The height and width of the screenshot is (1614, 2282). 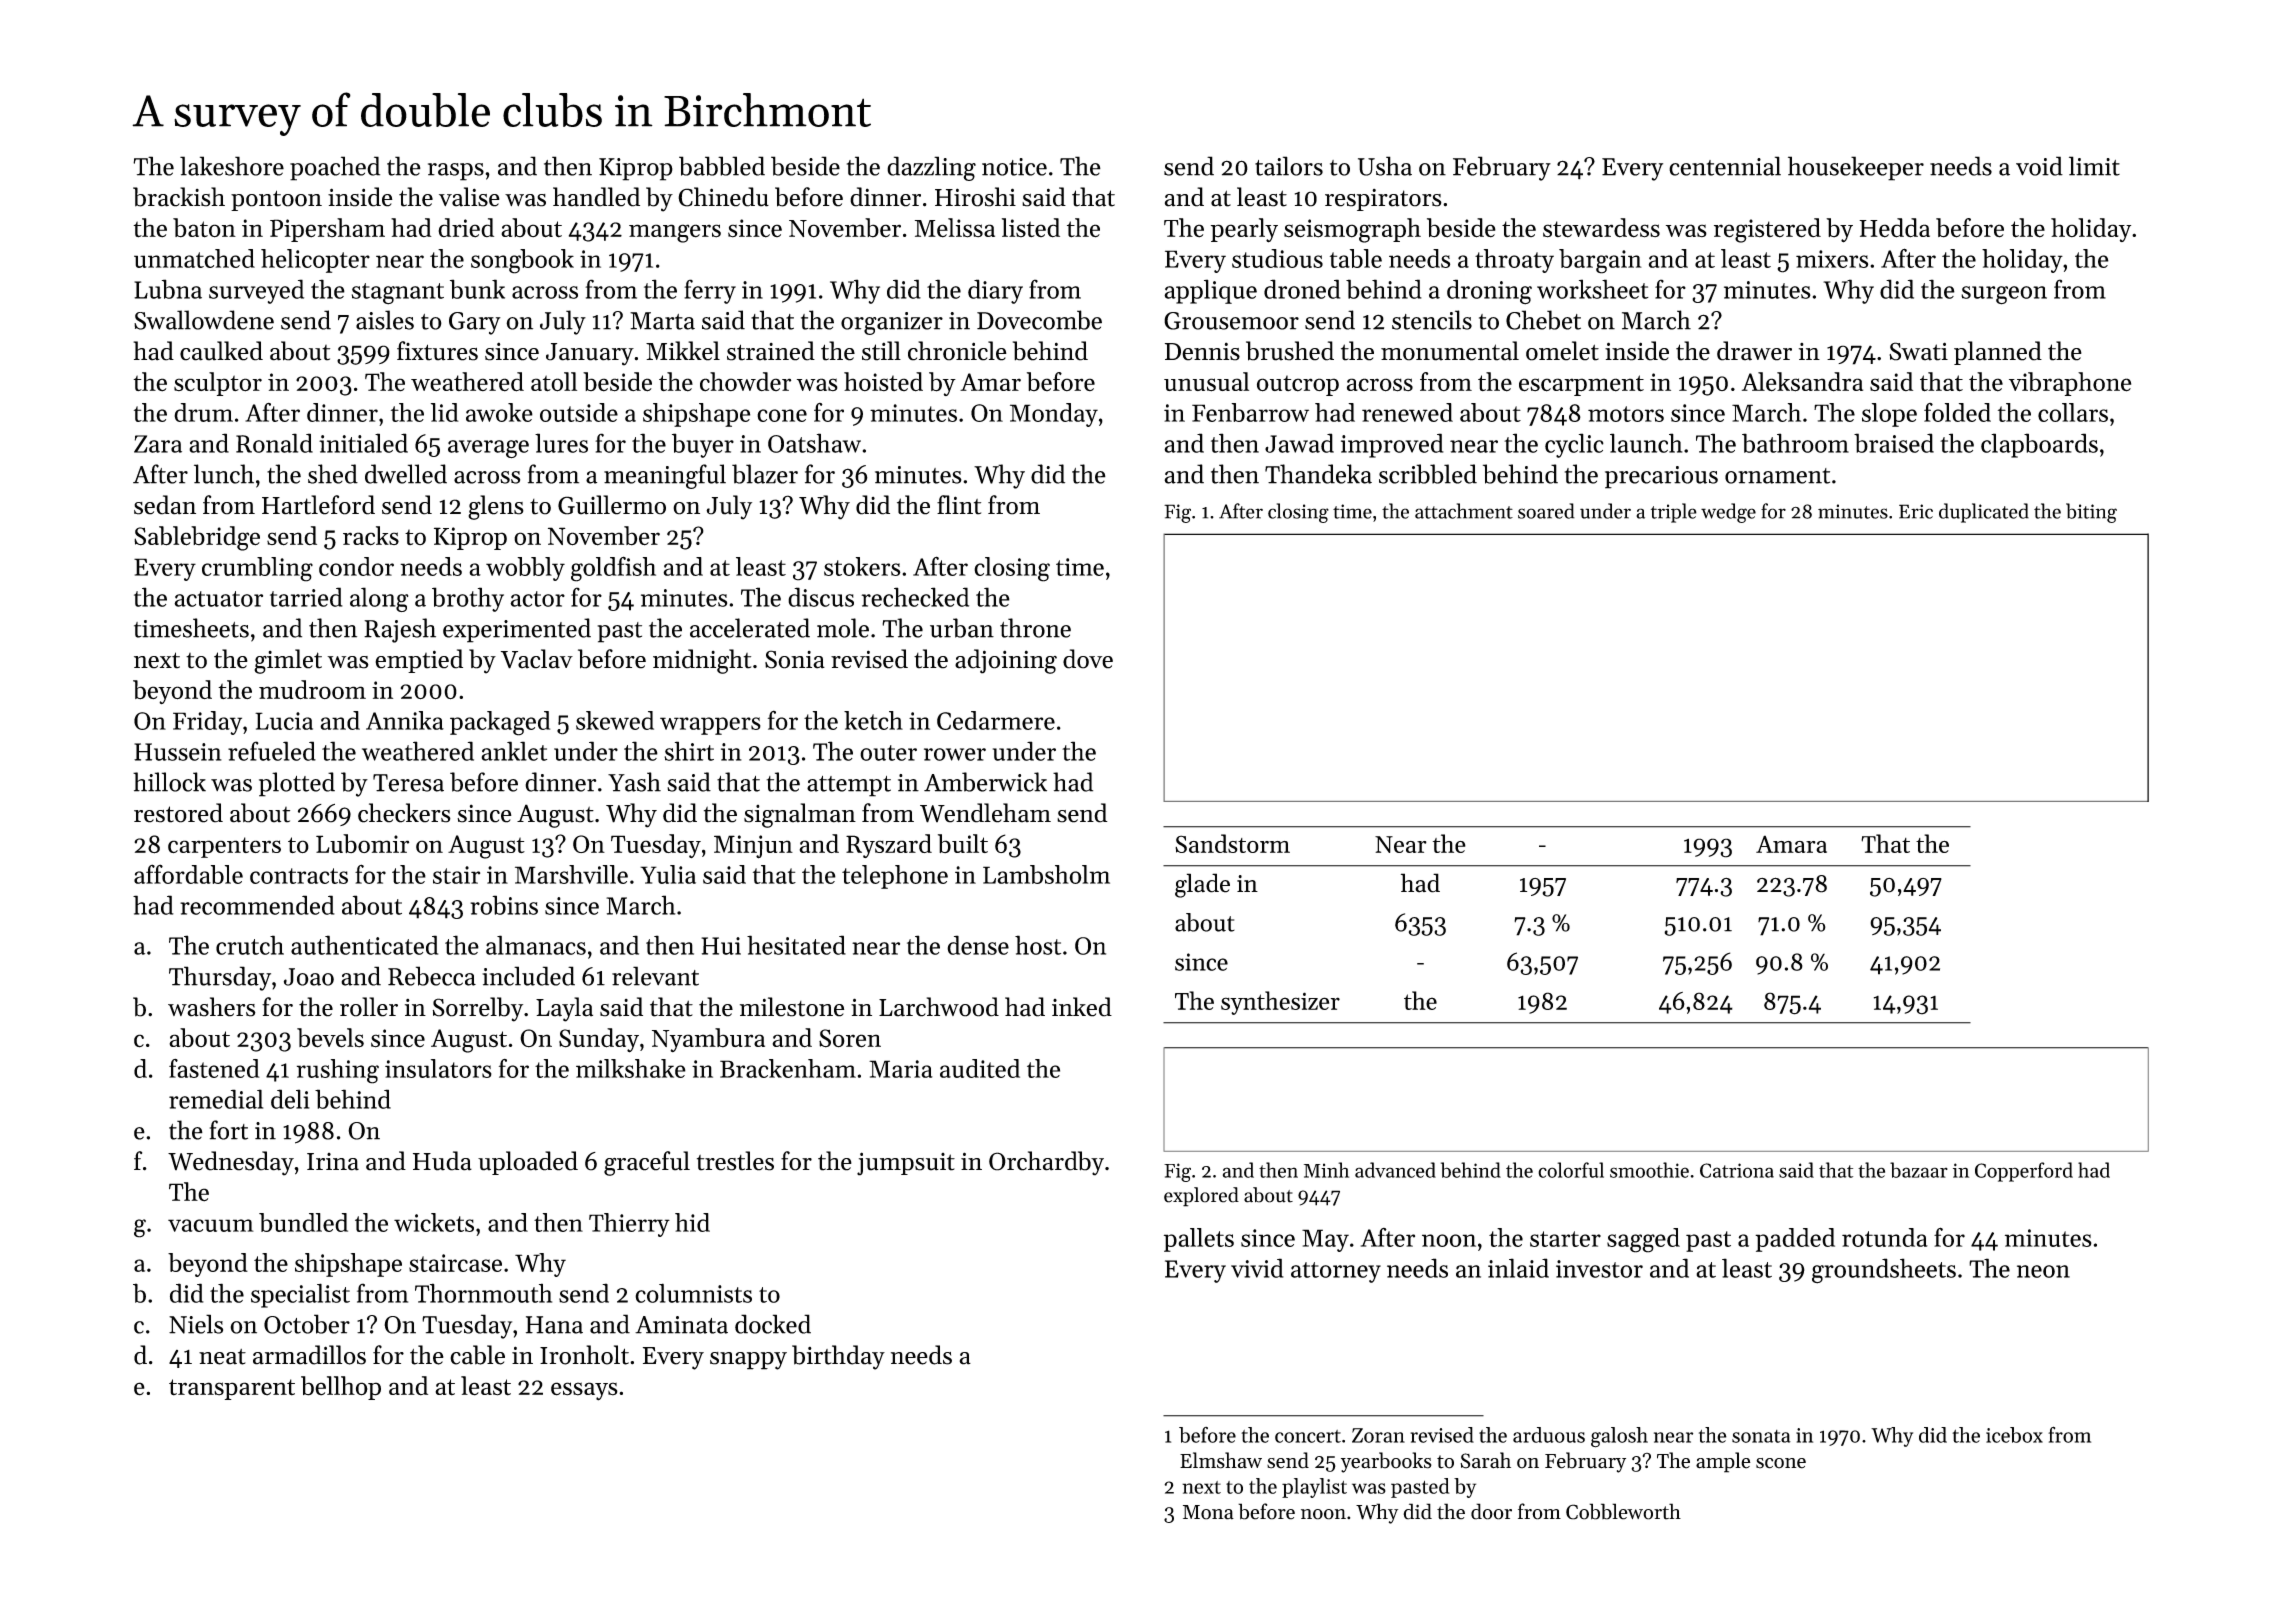 I want to click on neon, so click(x=2043, y=1271).
